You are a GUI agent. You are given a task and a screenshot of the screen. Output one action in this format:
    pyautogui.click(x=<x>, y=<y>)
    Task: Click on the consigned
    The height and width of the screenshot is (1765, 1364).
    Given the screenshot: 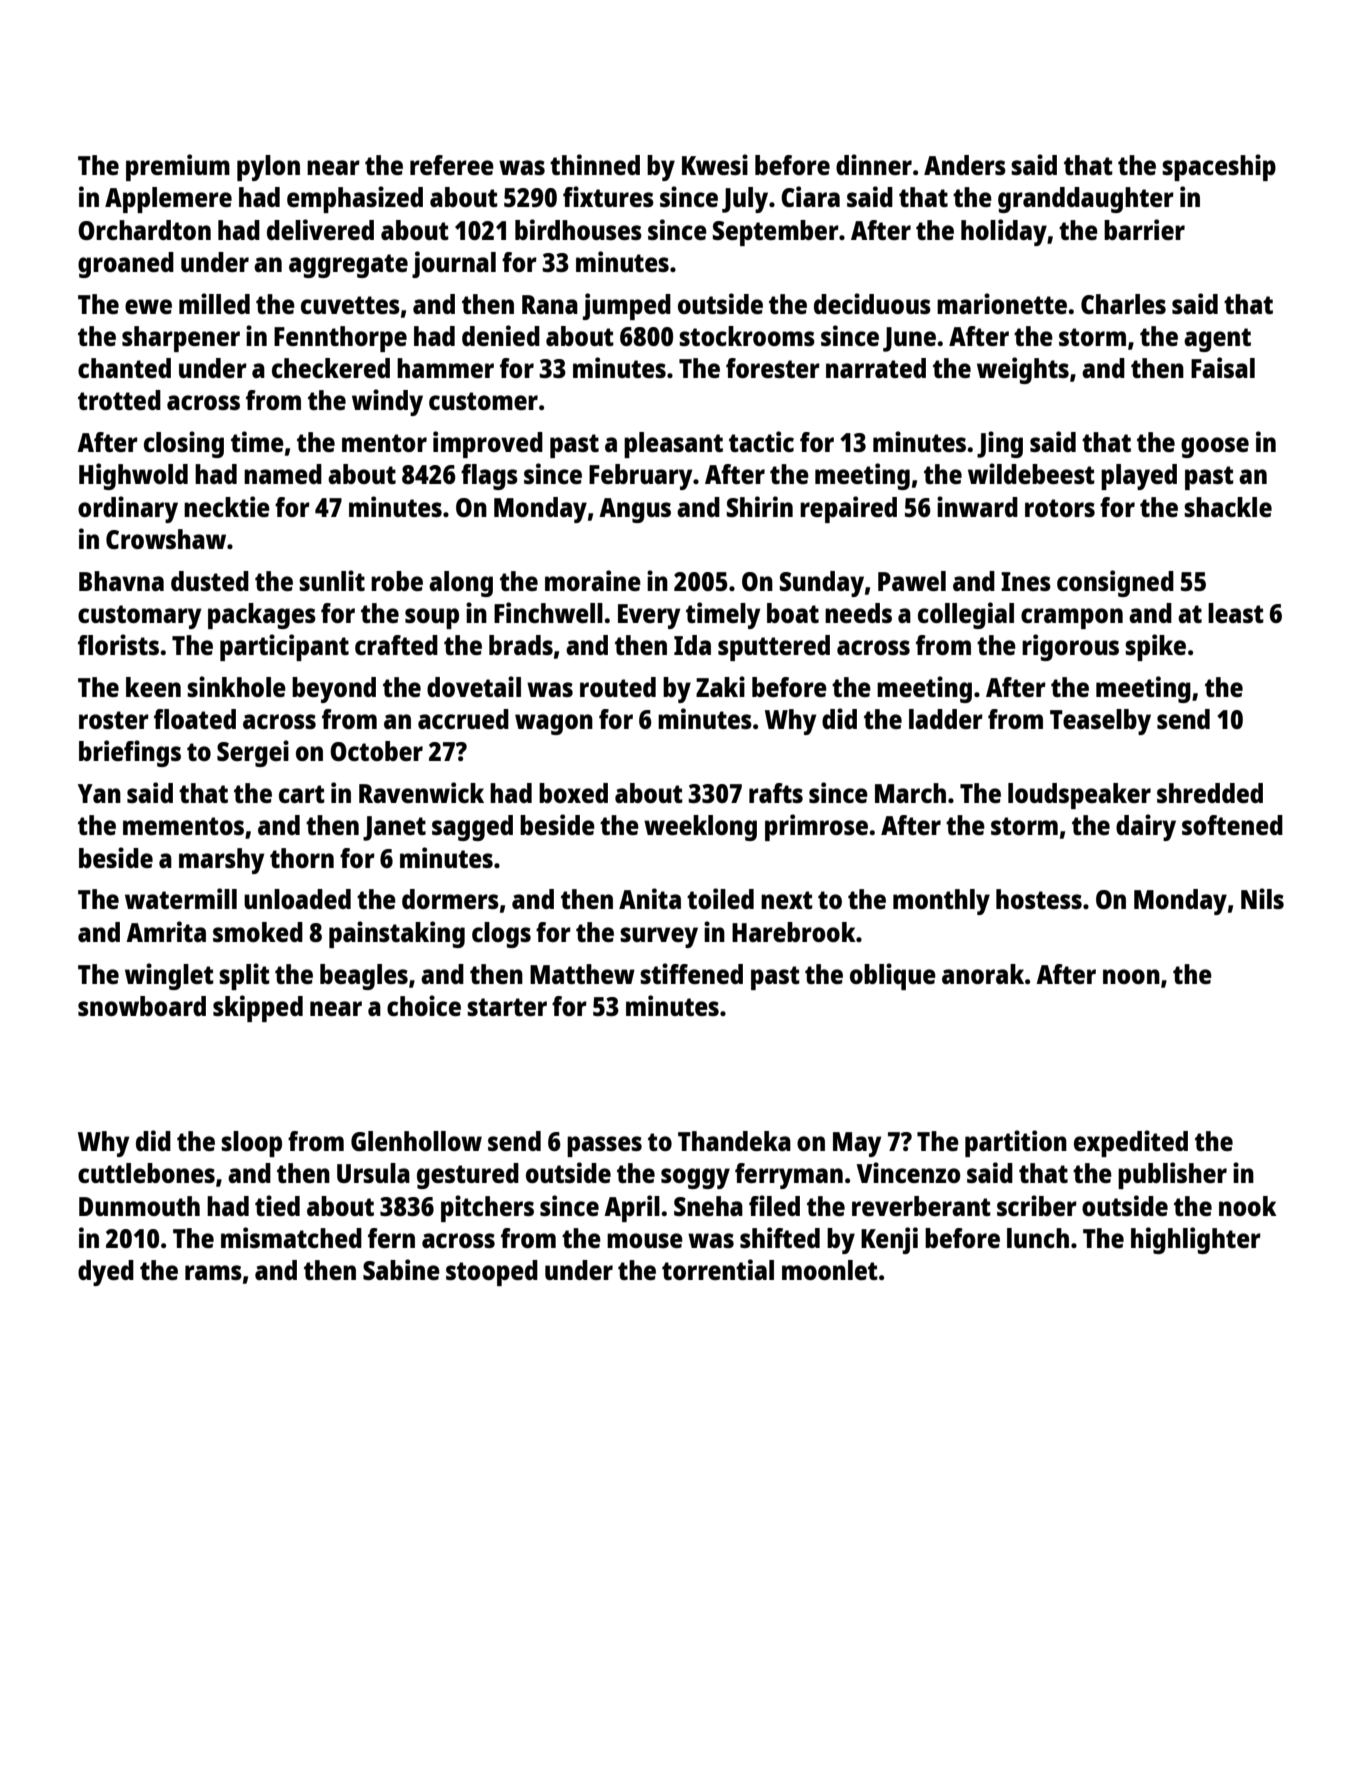 What is the action you would take?
    pyautogui.click(x=1115, y=583)
